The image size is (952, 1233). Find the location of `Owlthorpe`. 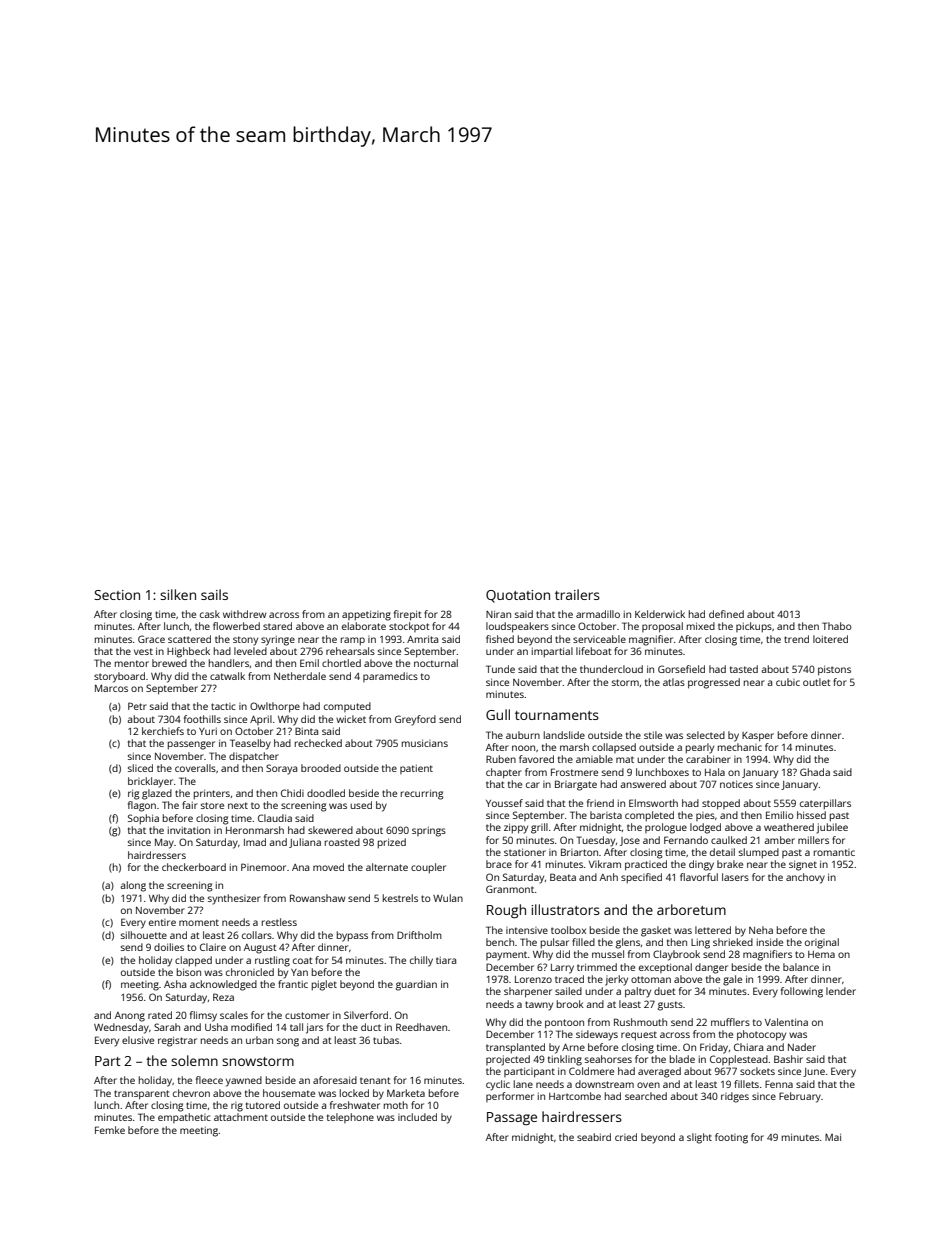

Owlthorpe is located at coordinates (275, 707).
